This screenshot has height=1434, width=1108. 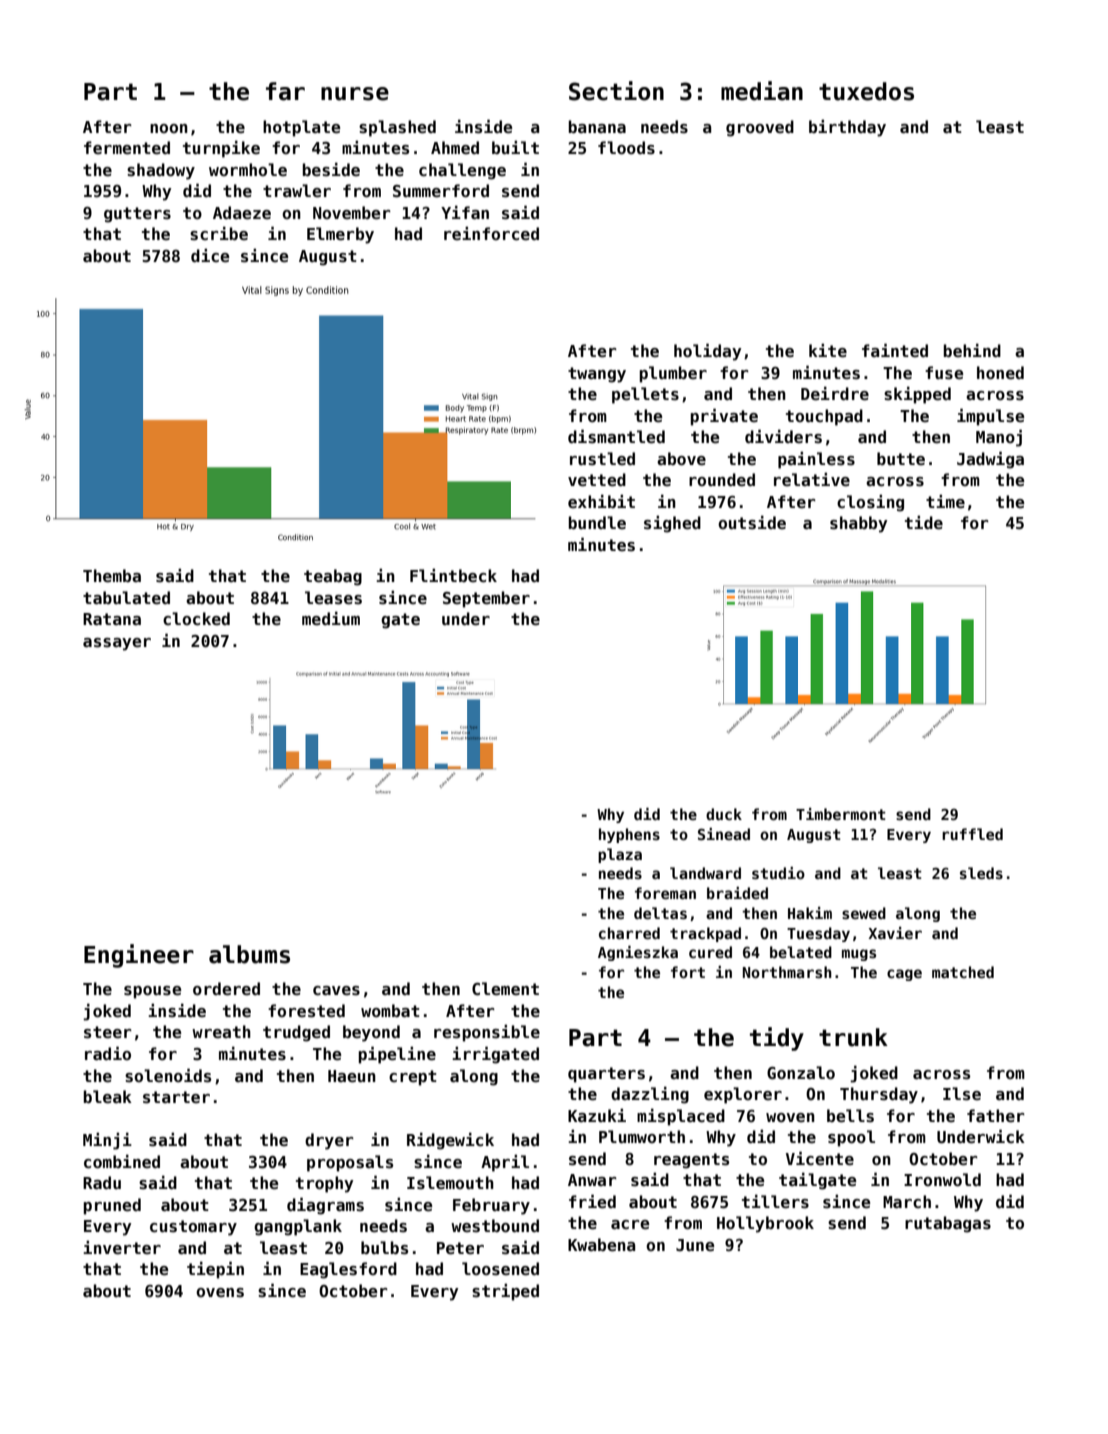 I want to click on holiday, so click(x=708, y=352).
